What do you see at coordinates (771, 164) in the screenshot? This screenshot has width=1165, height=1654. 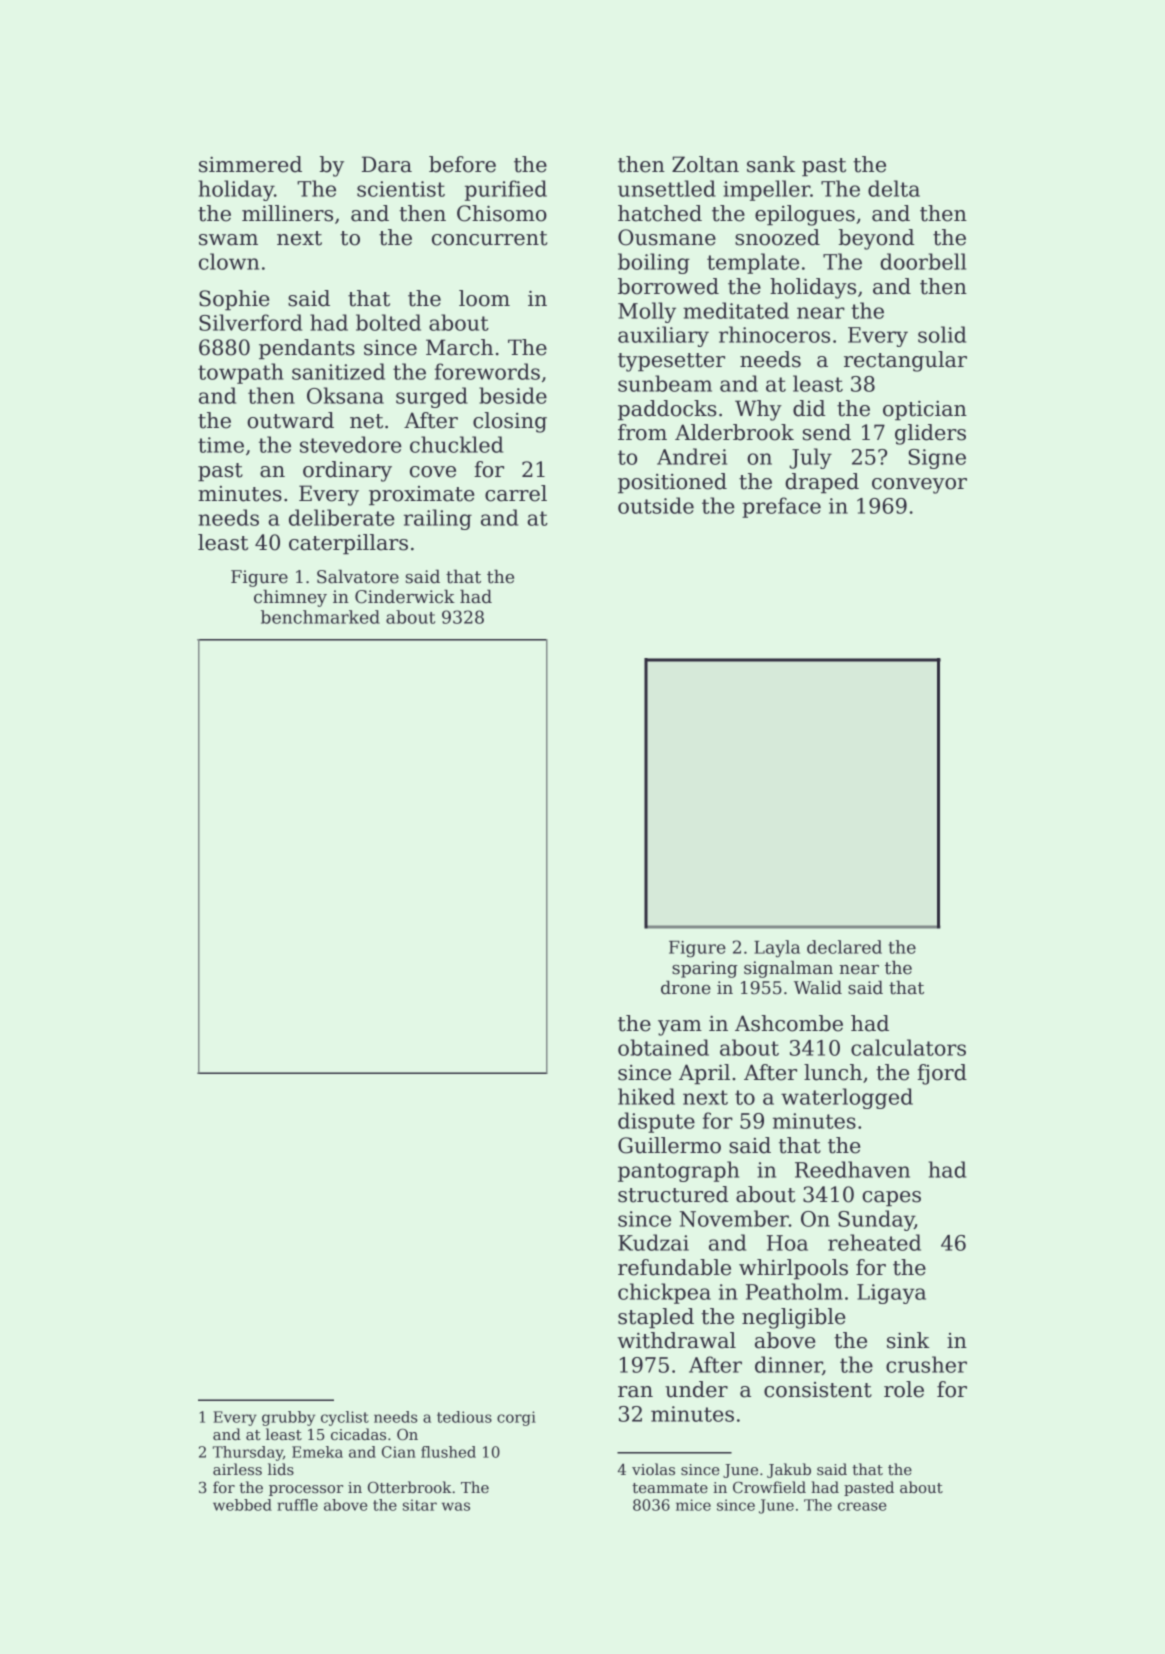 I see `sank` at bounding box center [771, 164].
